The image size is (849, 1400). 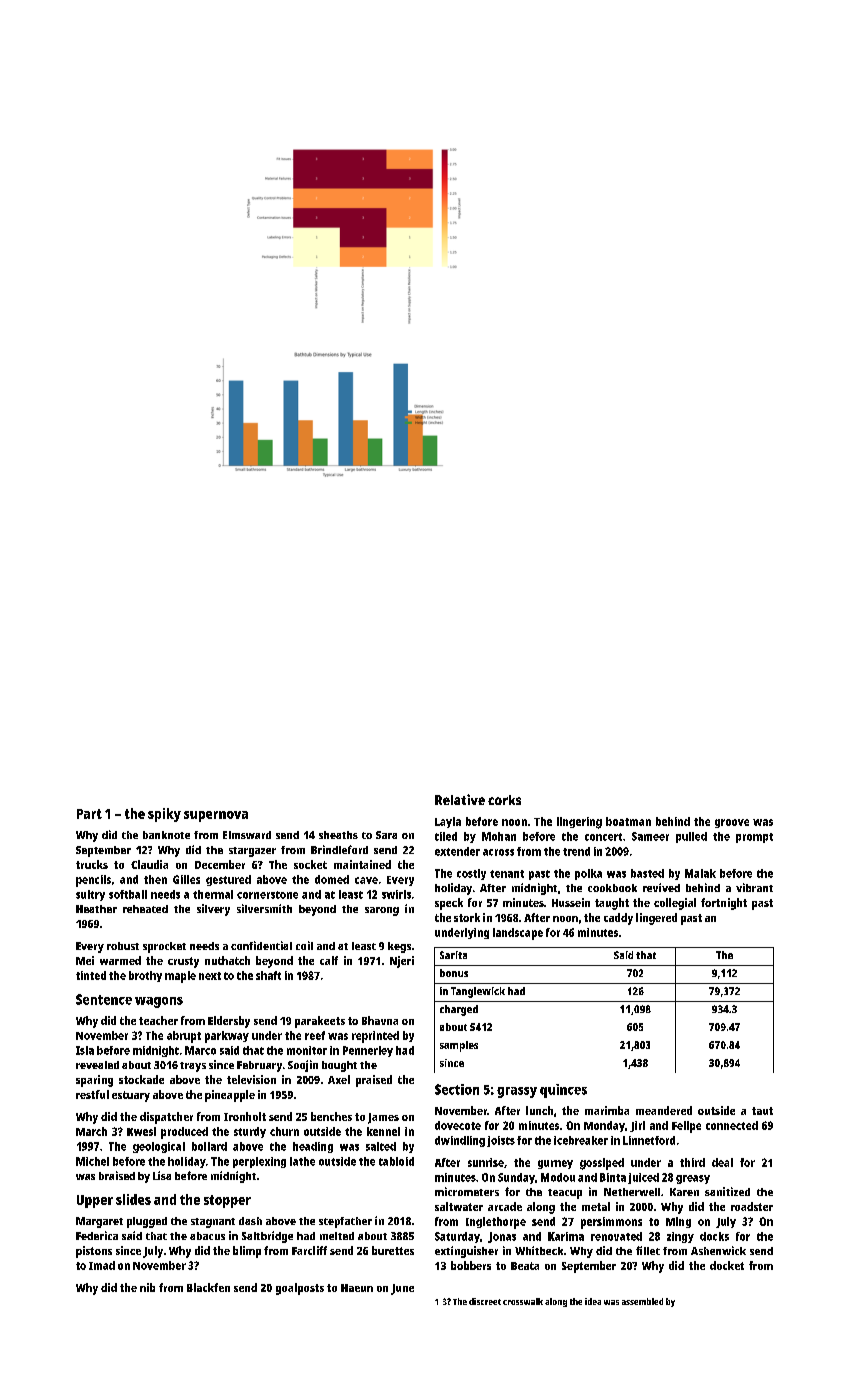 What do you see at coordinates (227, 1037) in the screenshot?
I see `parkway` at bounding box center [227, 1037].
